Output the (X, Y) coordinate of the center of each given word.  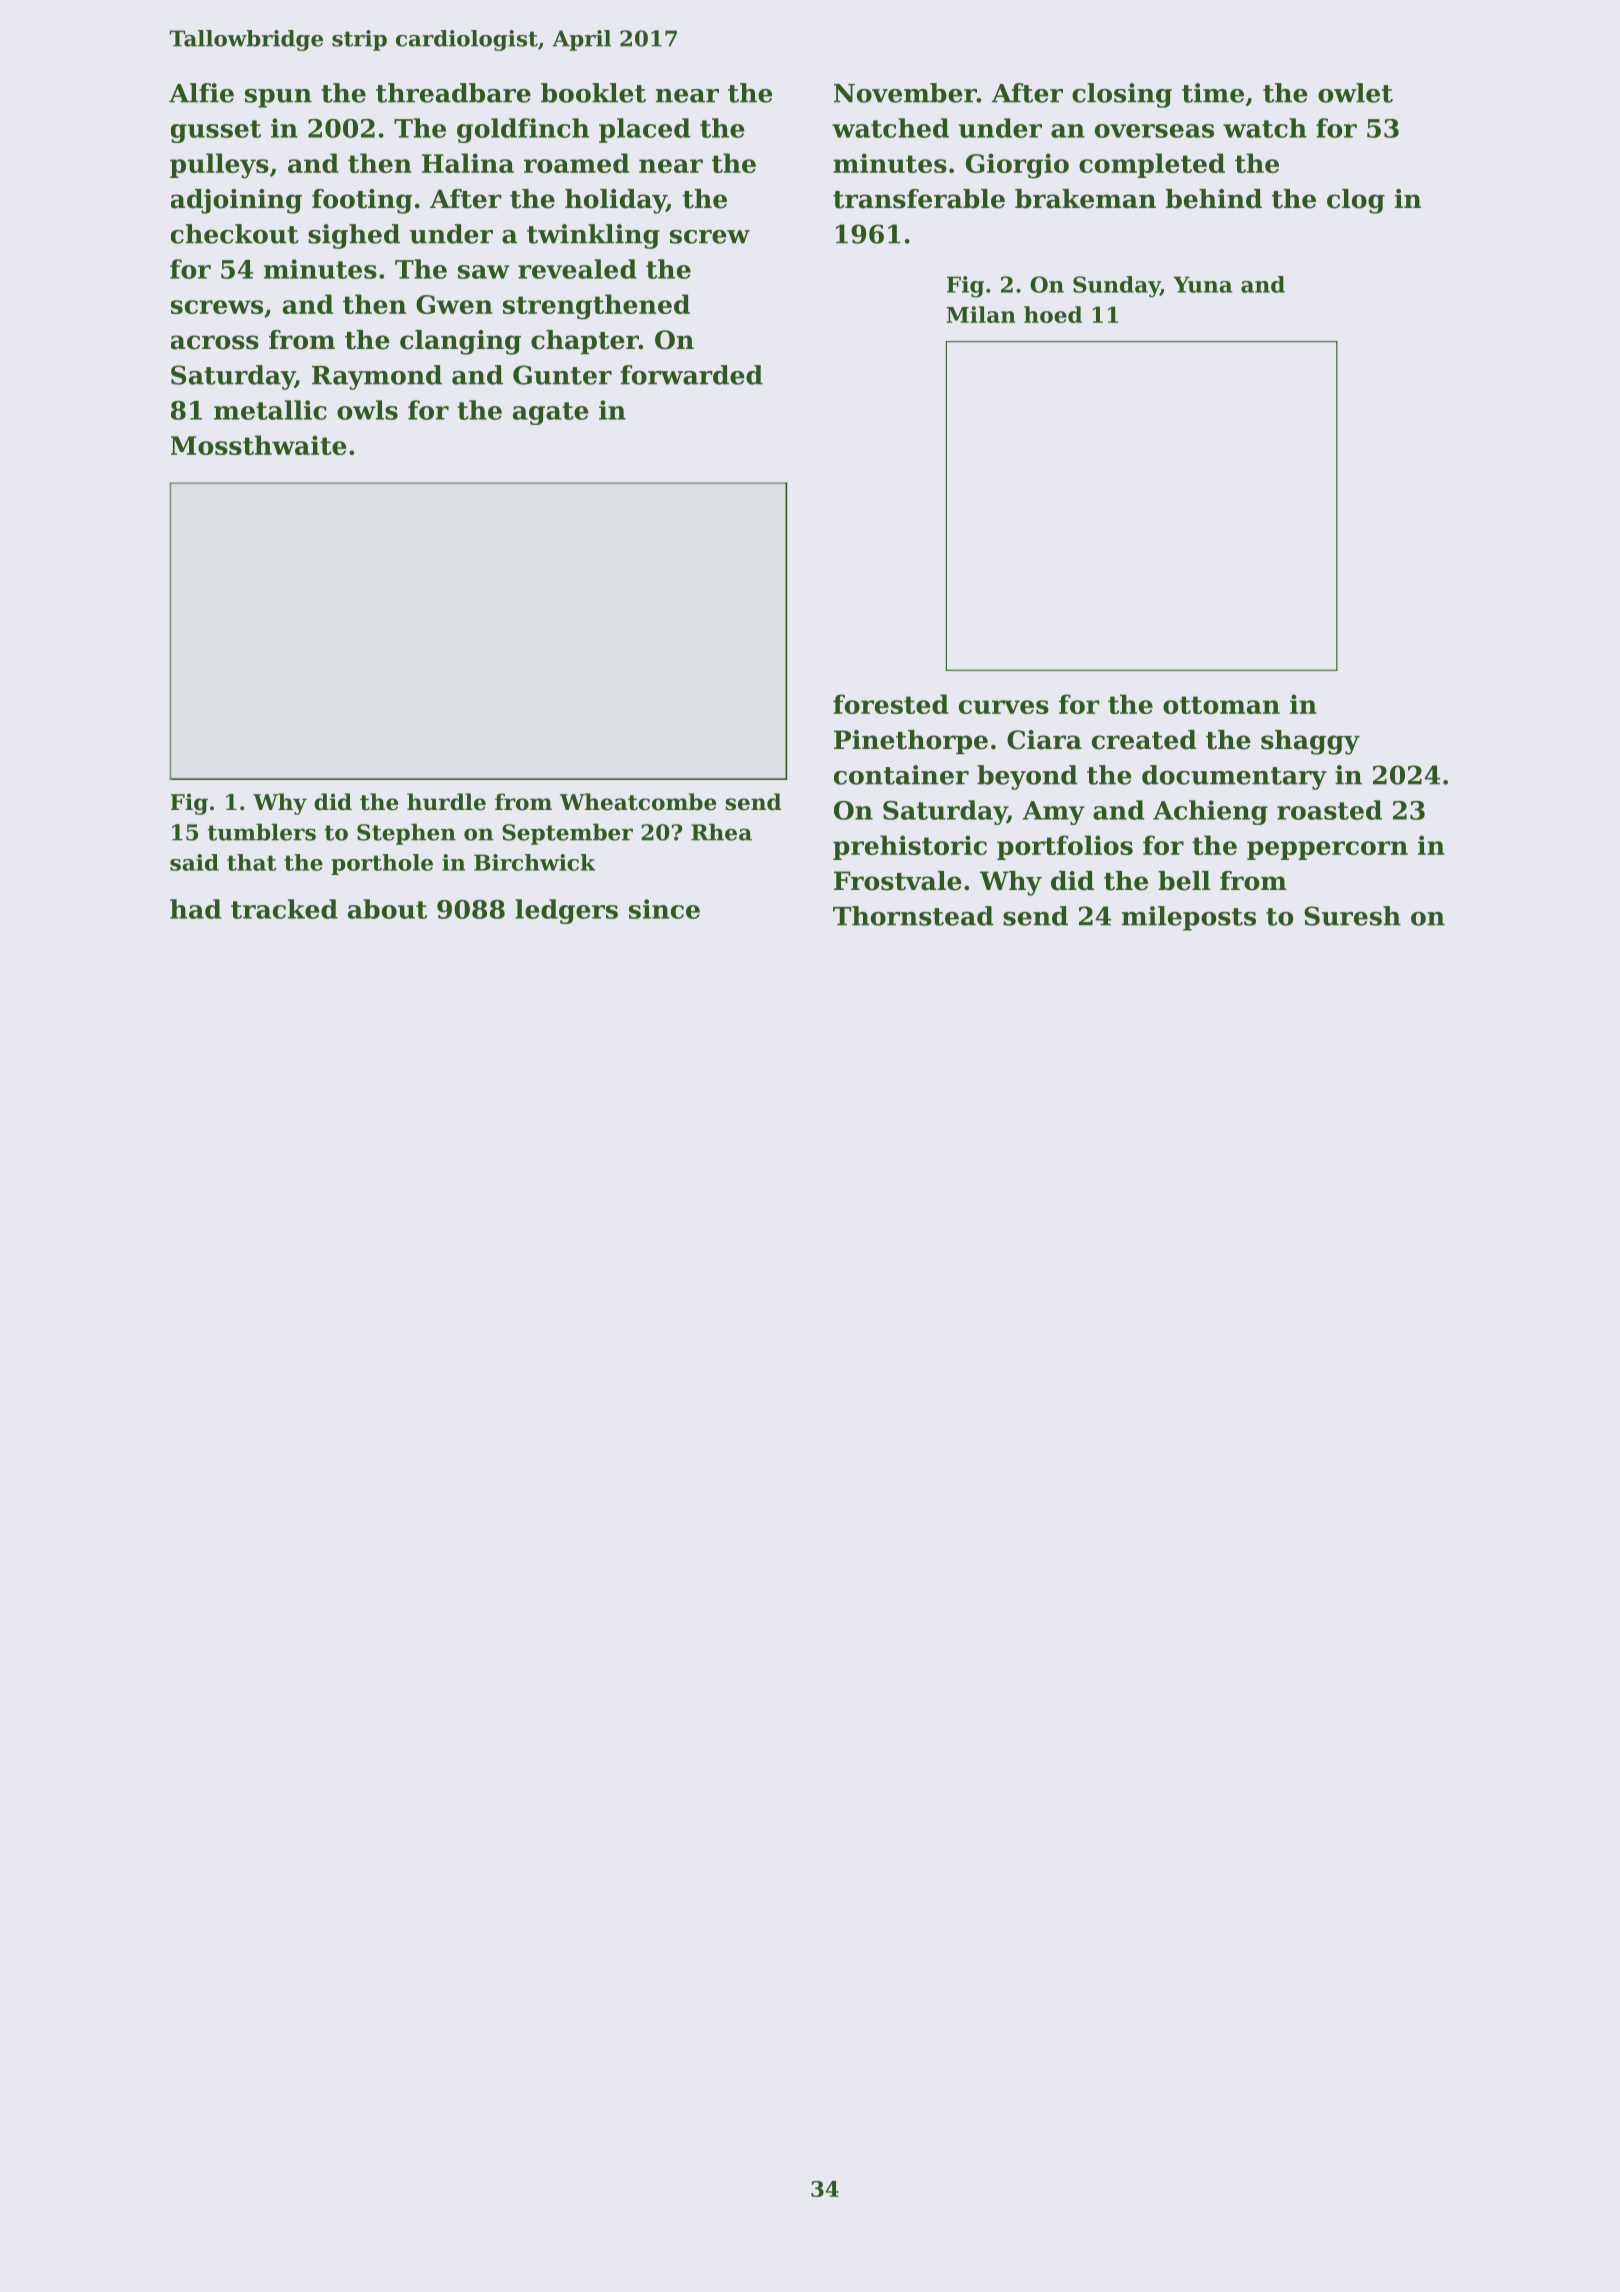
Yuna (1202, 284)
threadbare (453, 93)
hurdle (446, 802)
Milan (981, 314)
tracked (284, 909)
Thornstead (913, 916)
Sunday (1116, 287)
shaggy (1310, 742)
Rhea (721, 832)
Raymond (377, 377)
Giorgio (1017, 166)
